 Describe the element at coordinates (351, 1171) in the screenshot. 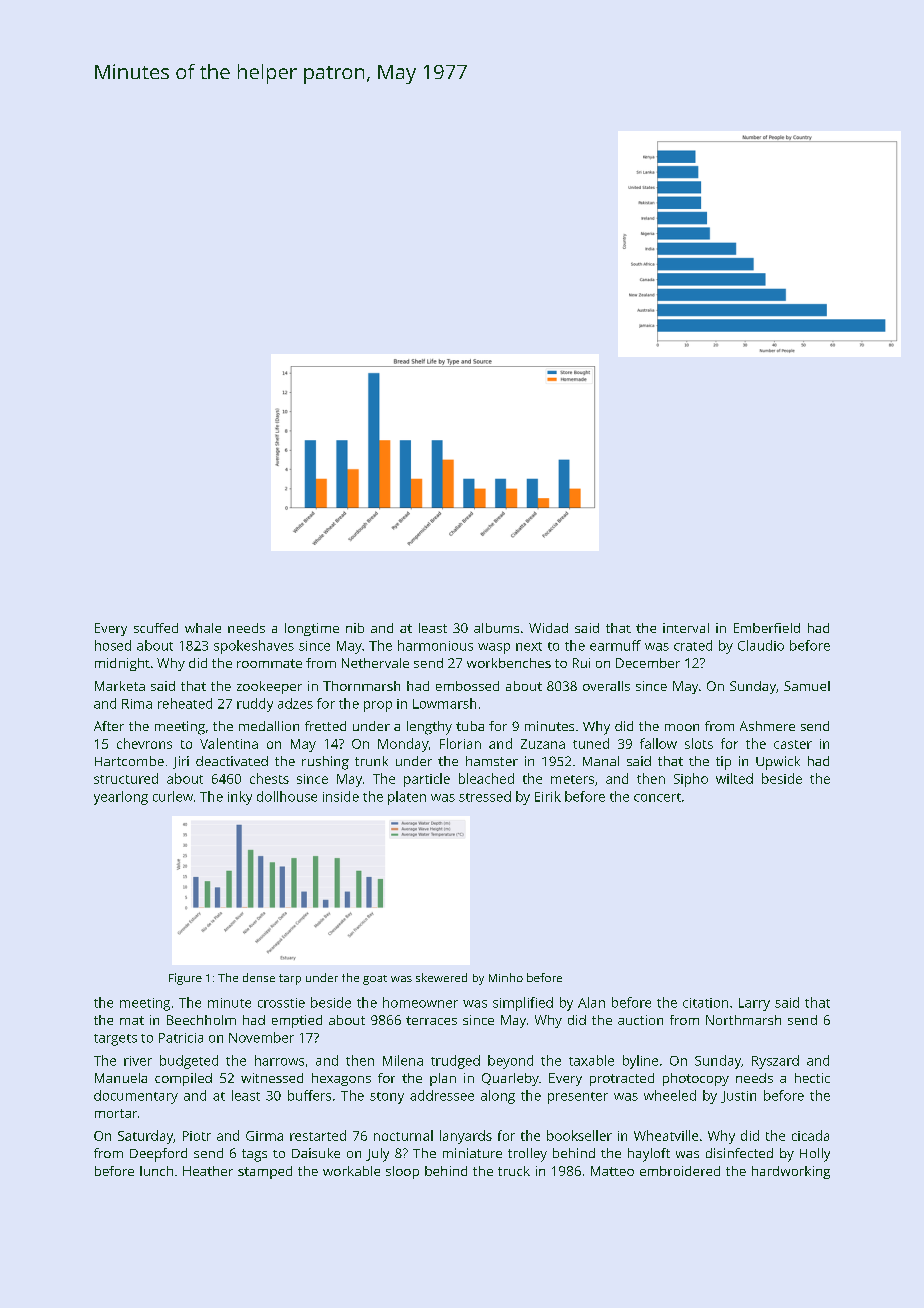

I see `workable` at that location.
